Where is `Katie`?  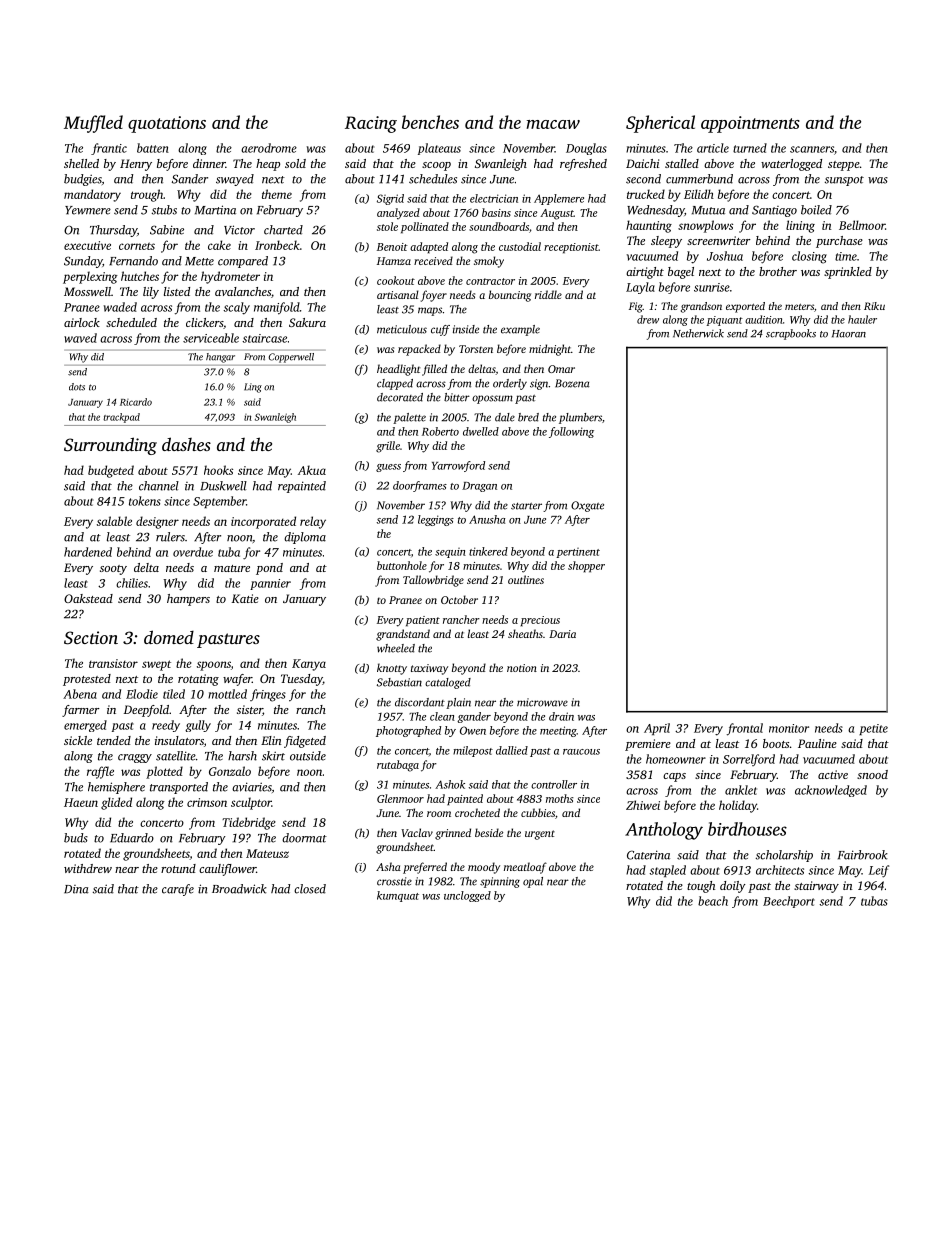
Katie is located at coordinates (245, 598).
